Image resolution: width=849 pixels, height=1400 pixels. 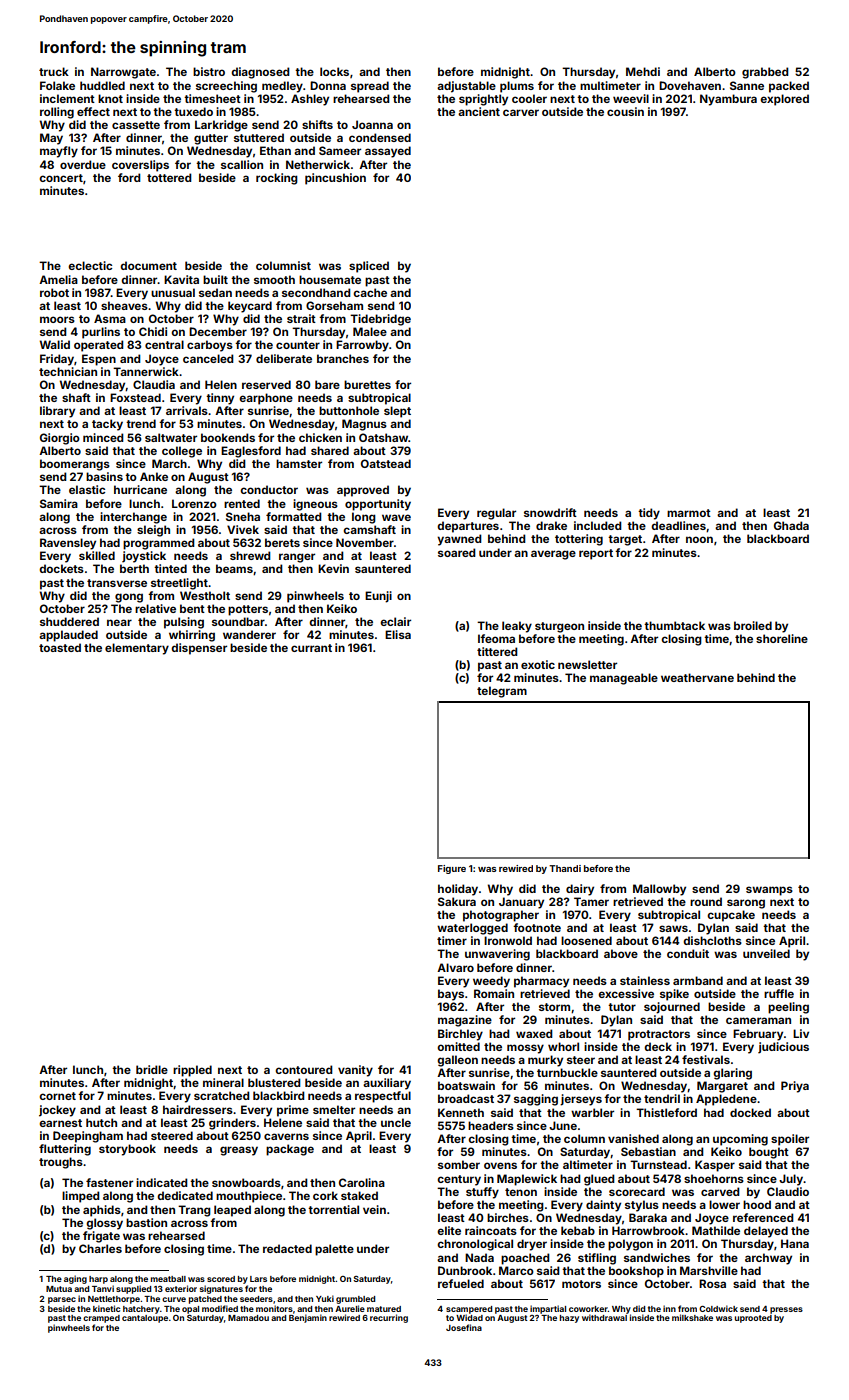 What do you see at coordinates (397, 412) in the image?
I see `slept` at bounding box center [397, 412].
